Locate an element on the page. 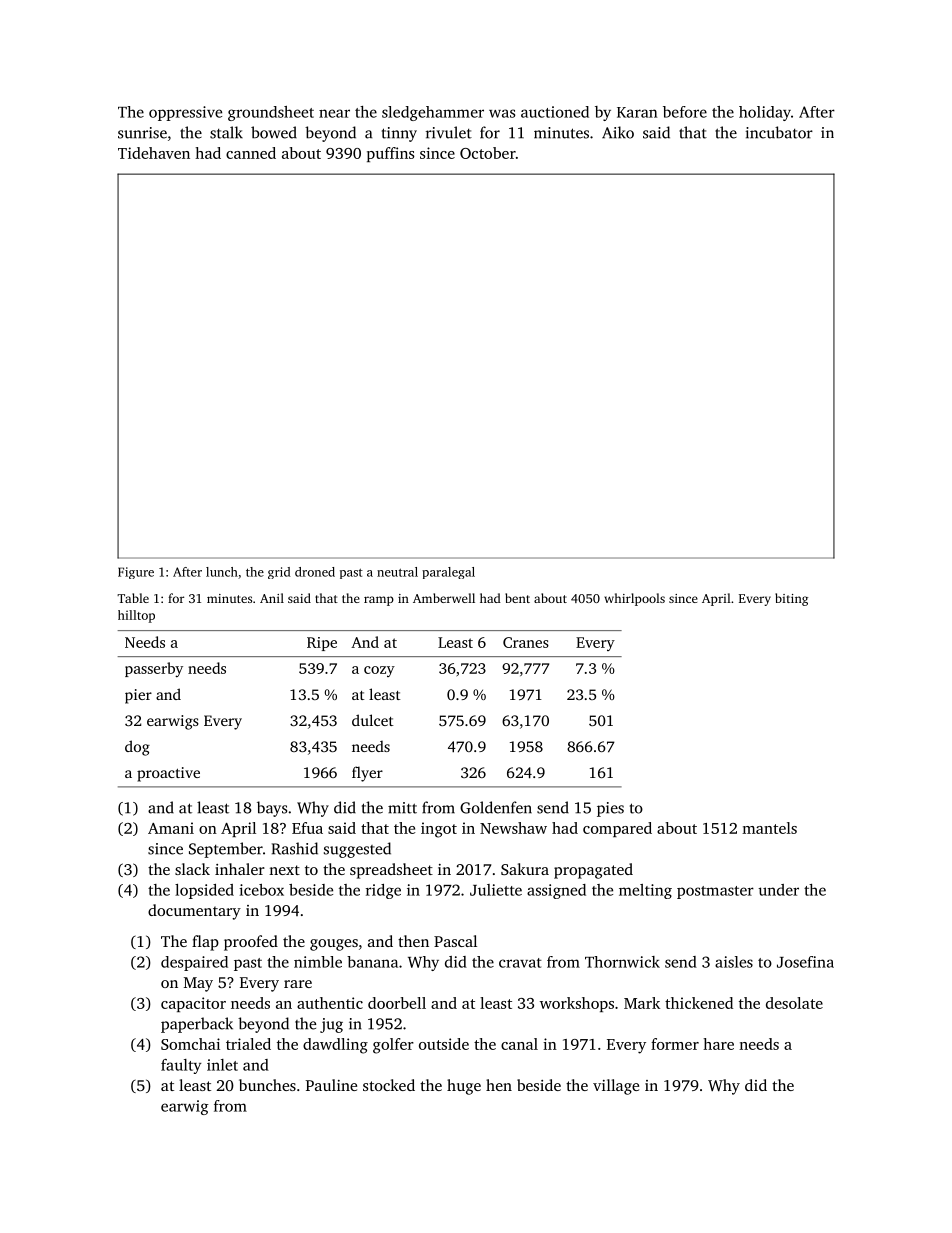 Image resolution: width=952 pixels, height=1233 pixels. bent is located at coordinates (517, 598).
